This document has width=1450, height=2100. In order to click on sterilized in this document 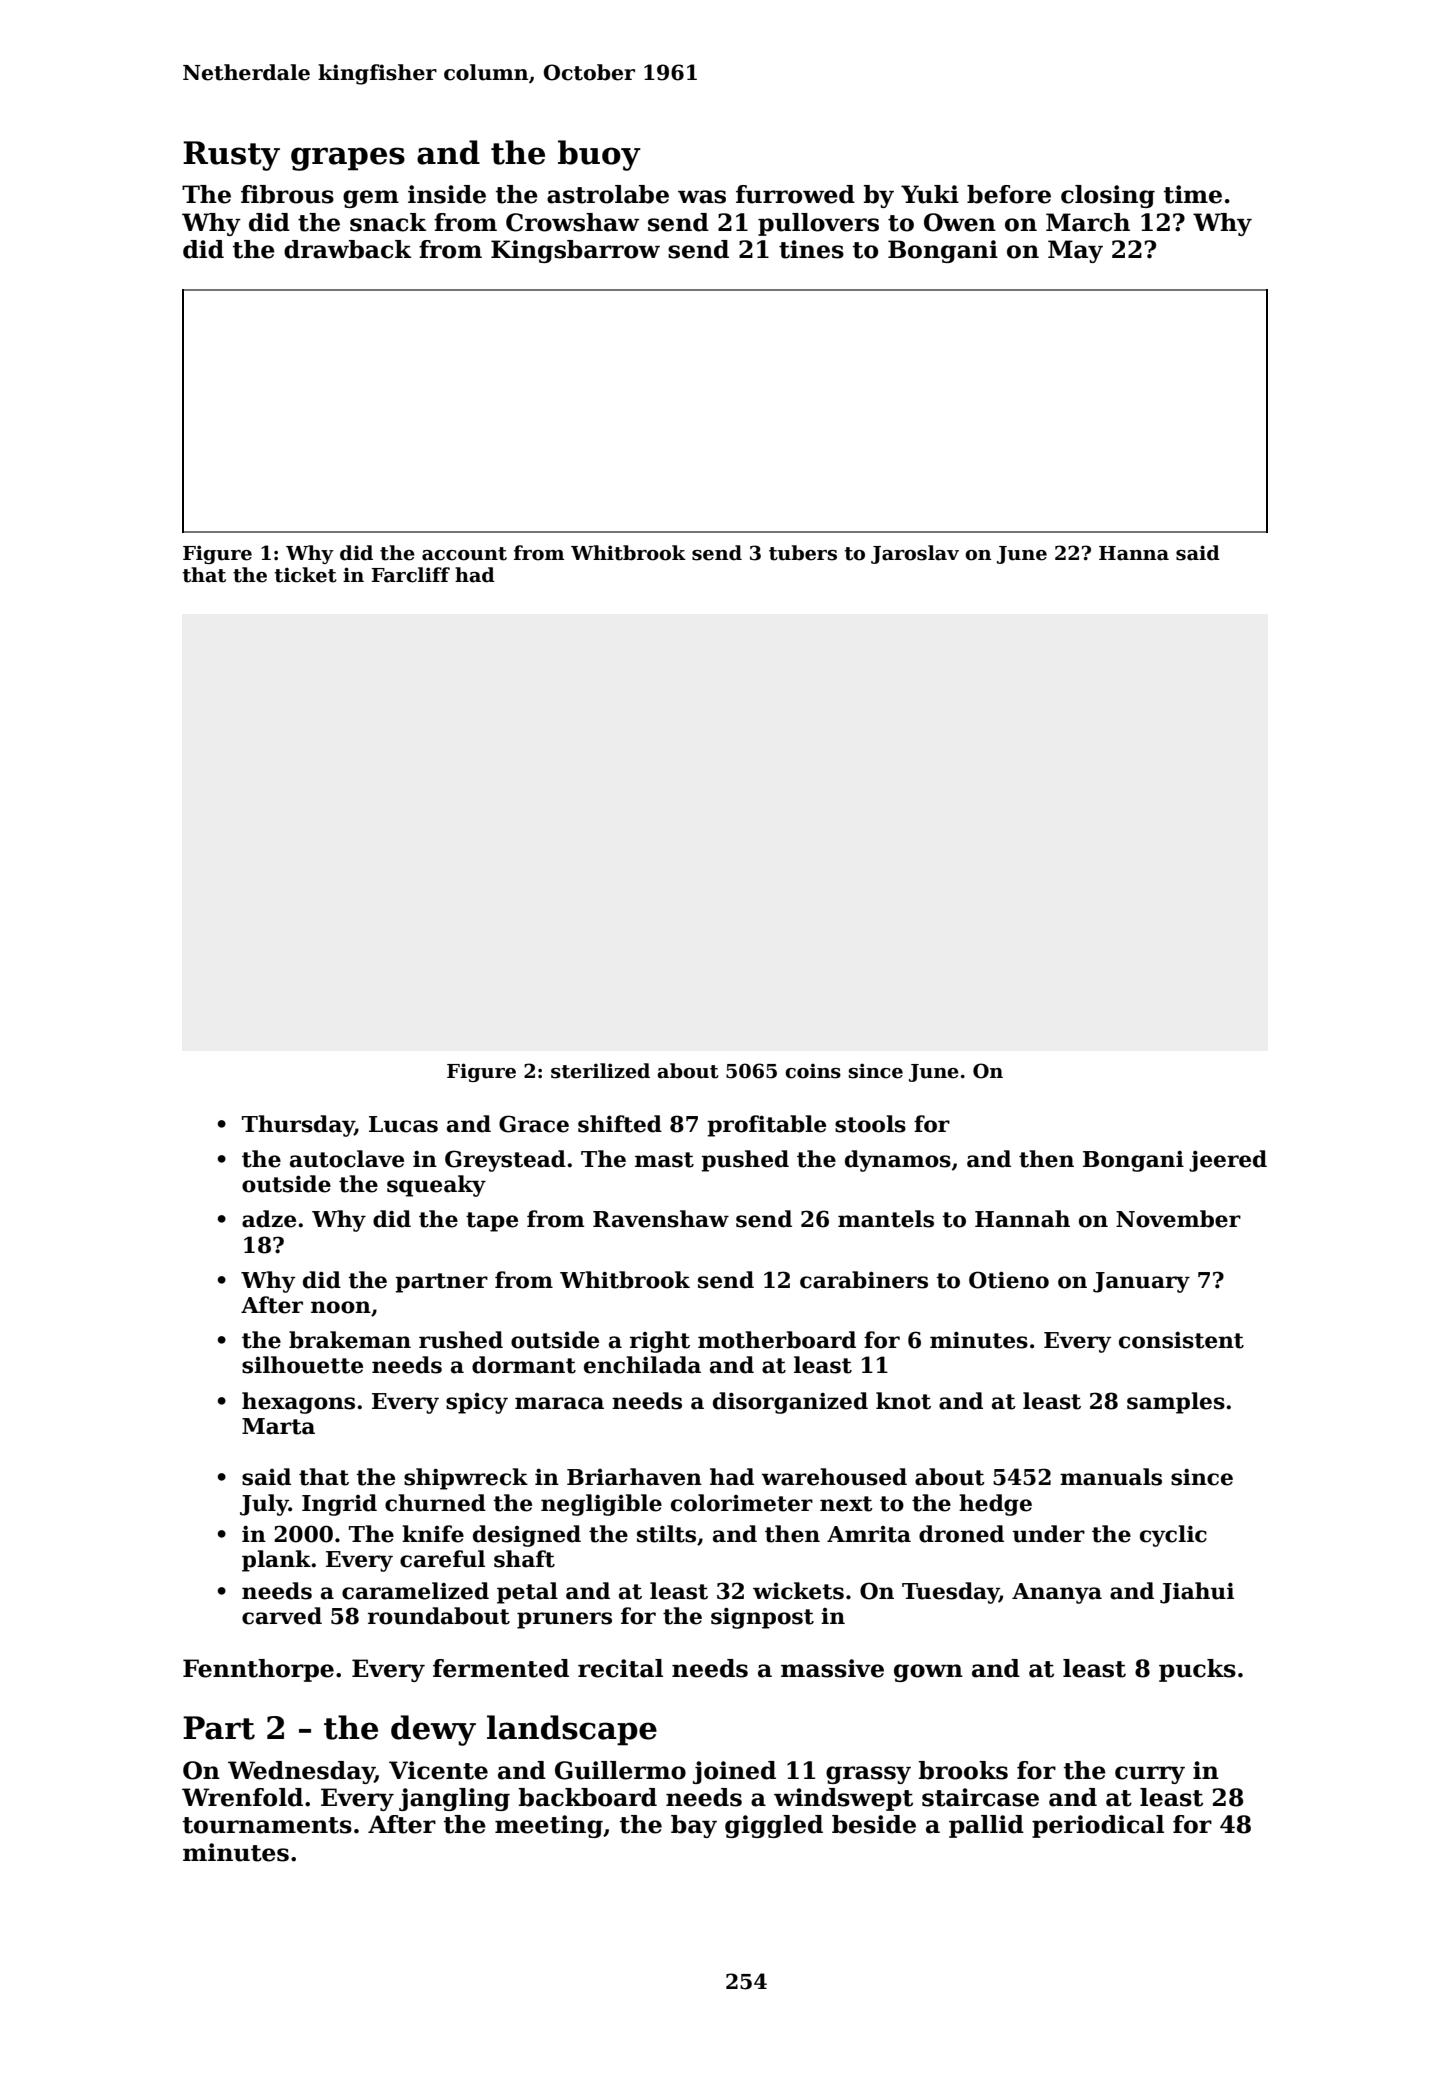, I will do `click(600, 1071)`.
